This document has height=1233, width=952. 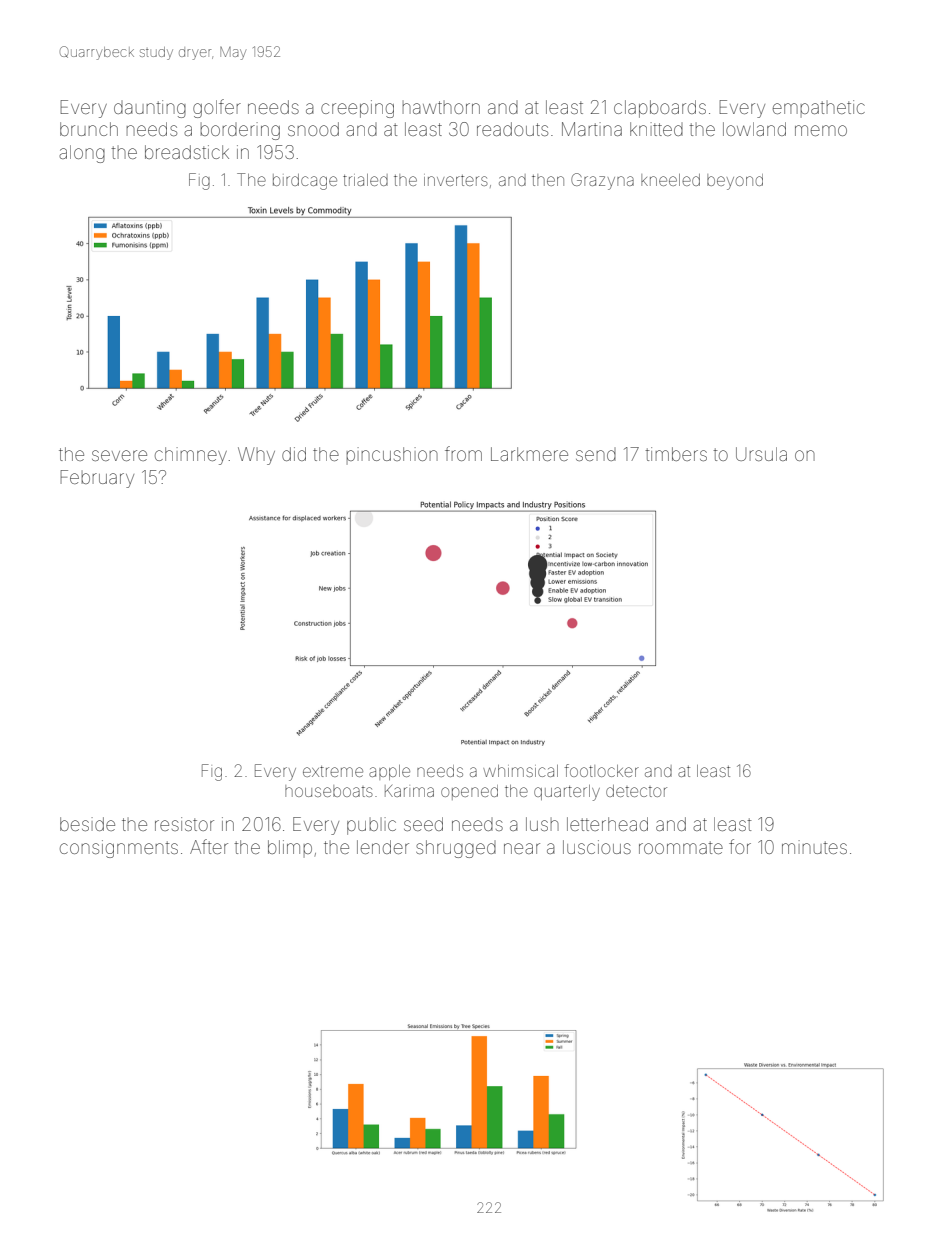 I want to click on minutes, so click(x=814, y=847).
